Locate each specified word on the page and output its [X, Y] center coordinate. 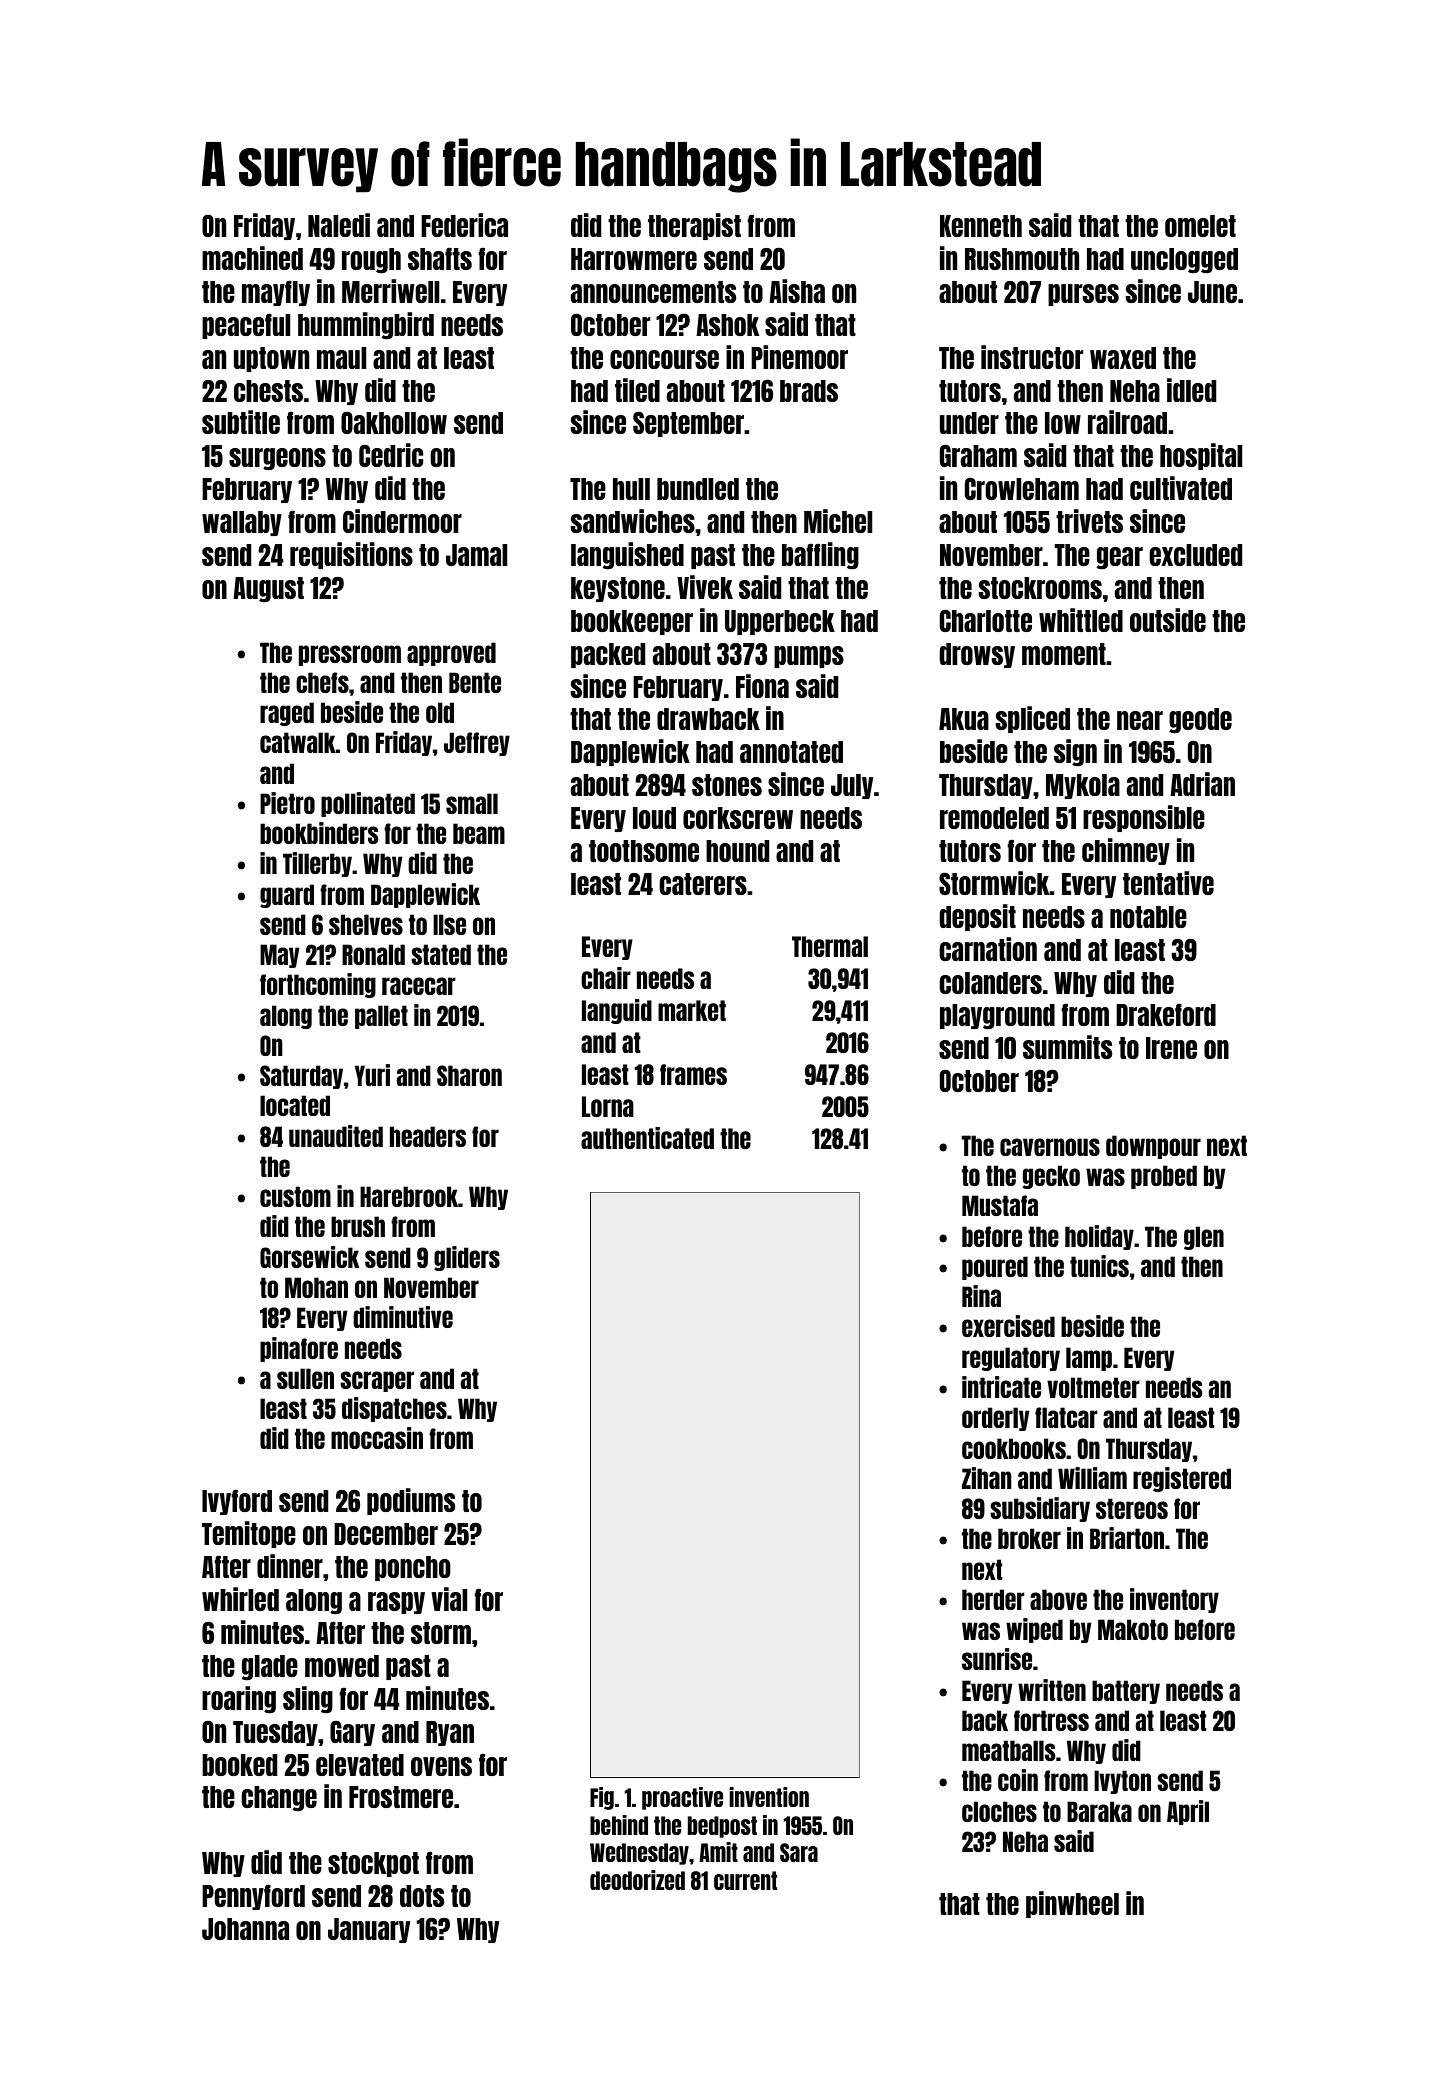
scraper [377, 1381]
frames [693, 1074]
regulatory [1011, 1359]
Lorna [608, 1106]
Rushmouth [1022, 259]
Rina [981, 1296]
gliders [467, 1258]
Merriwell [390, 291]
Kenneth [981, 226]
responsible [1144, 818]
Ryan [450, 1733]
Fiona [762, 686]
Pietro [287, 803]
